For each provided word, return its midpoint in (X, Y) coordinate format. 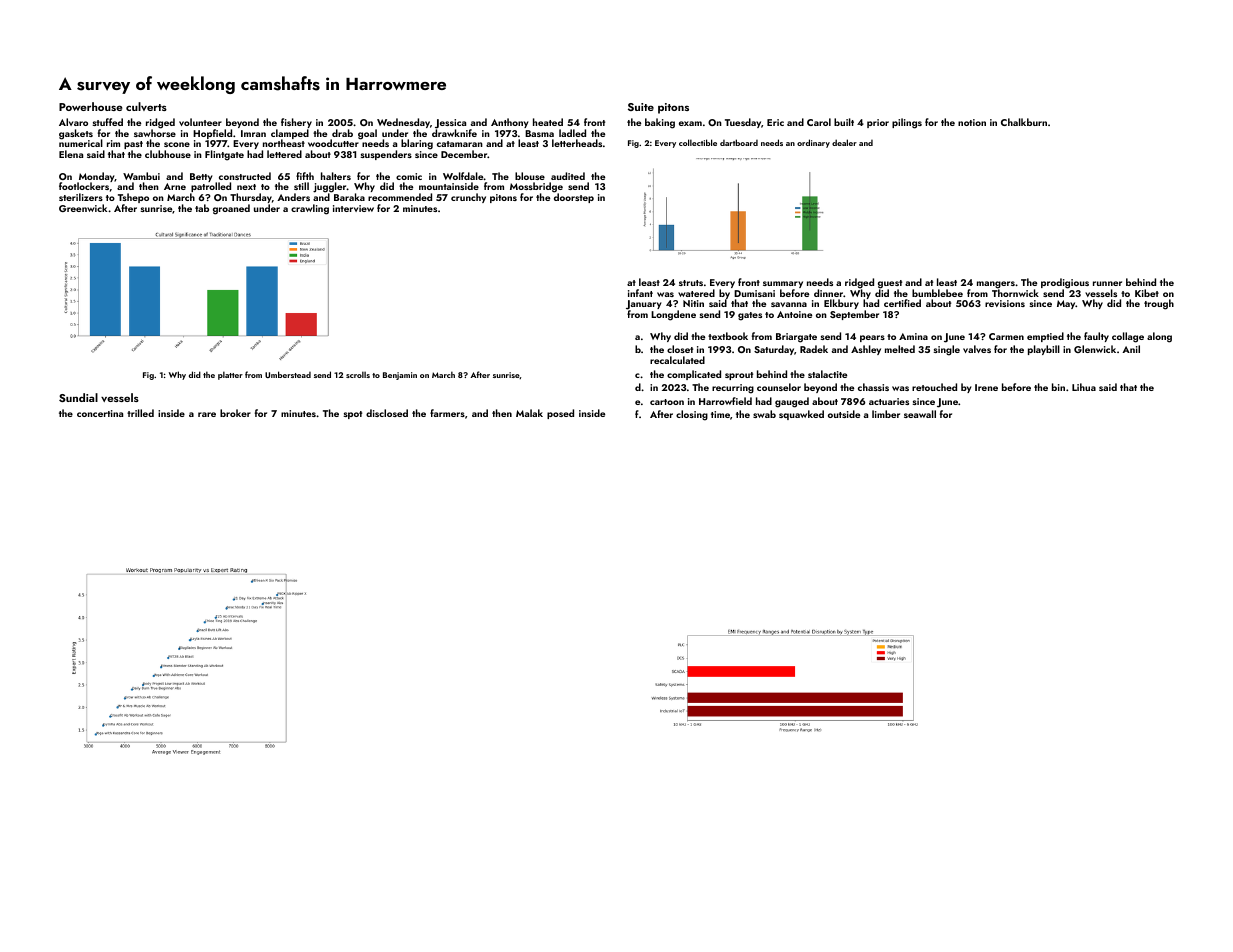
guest (890, 284)
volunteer (200, 122)
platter (230, 375)
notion (972, 122)
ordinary (813, 143)
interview (353, 208)
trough (1159, 304)
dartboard (739, 142)
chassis (873, 387)
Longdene (673, 316)
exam (690, 123)
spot (352, 415)
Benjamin (400, 376)
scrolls (358, 374)
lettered (284, 154)
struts (691, 283)
